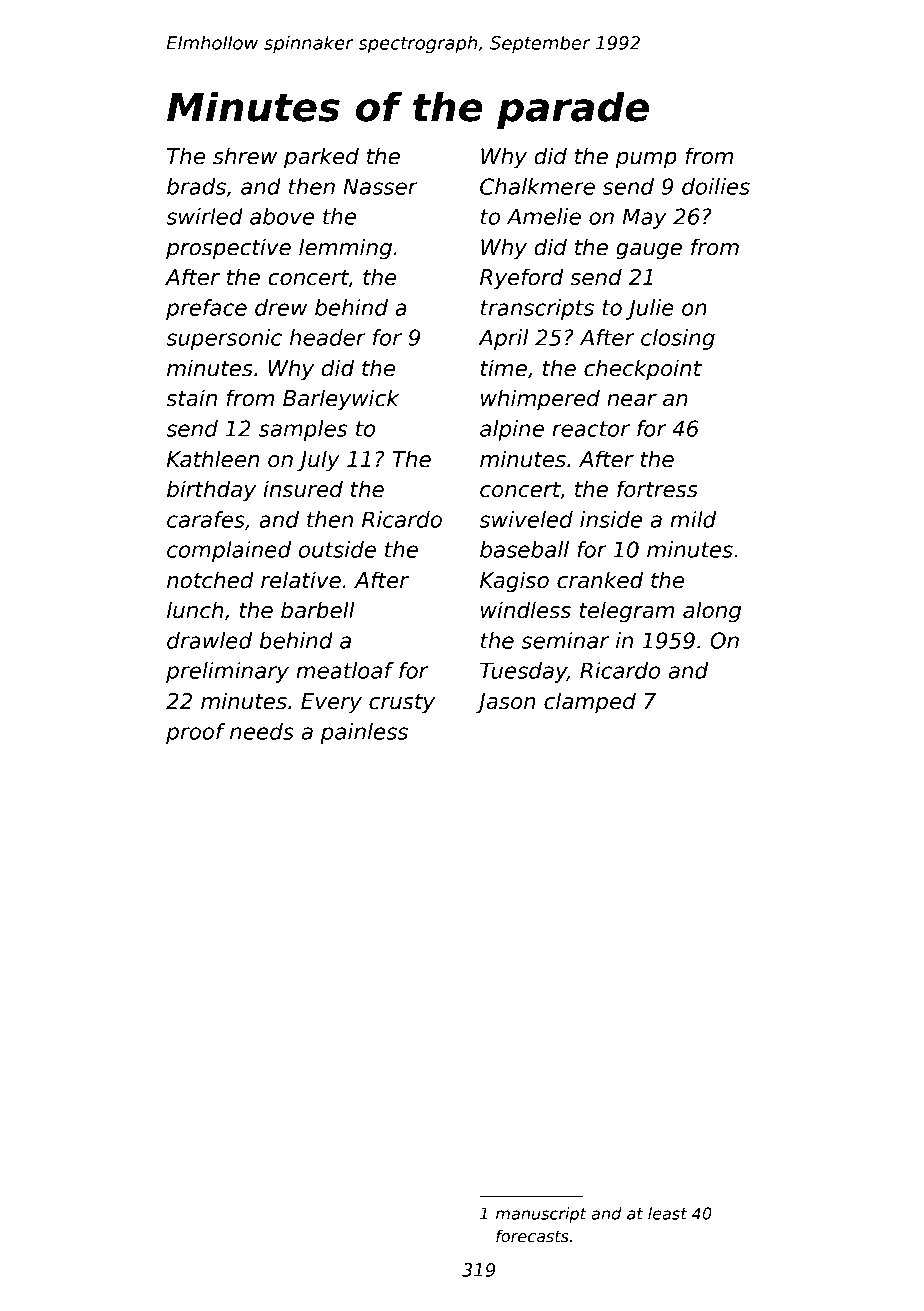  Describe the element at coordinates (541, 1215) in the image. I see `manuscript` at that location.
